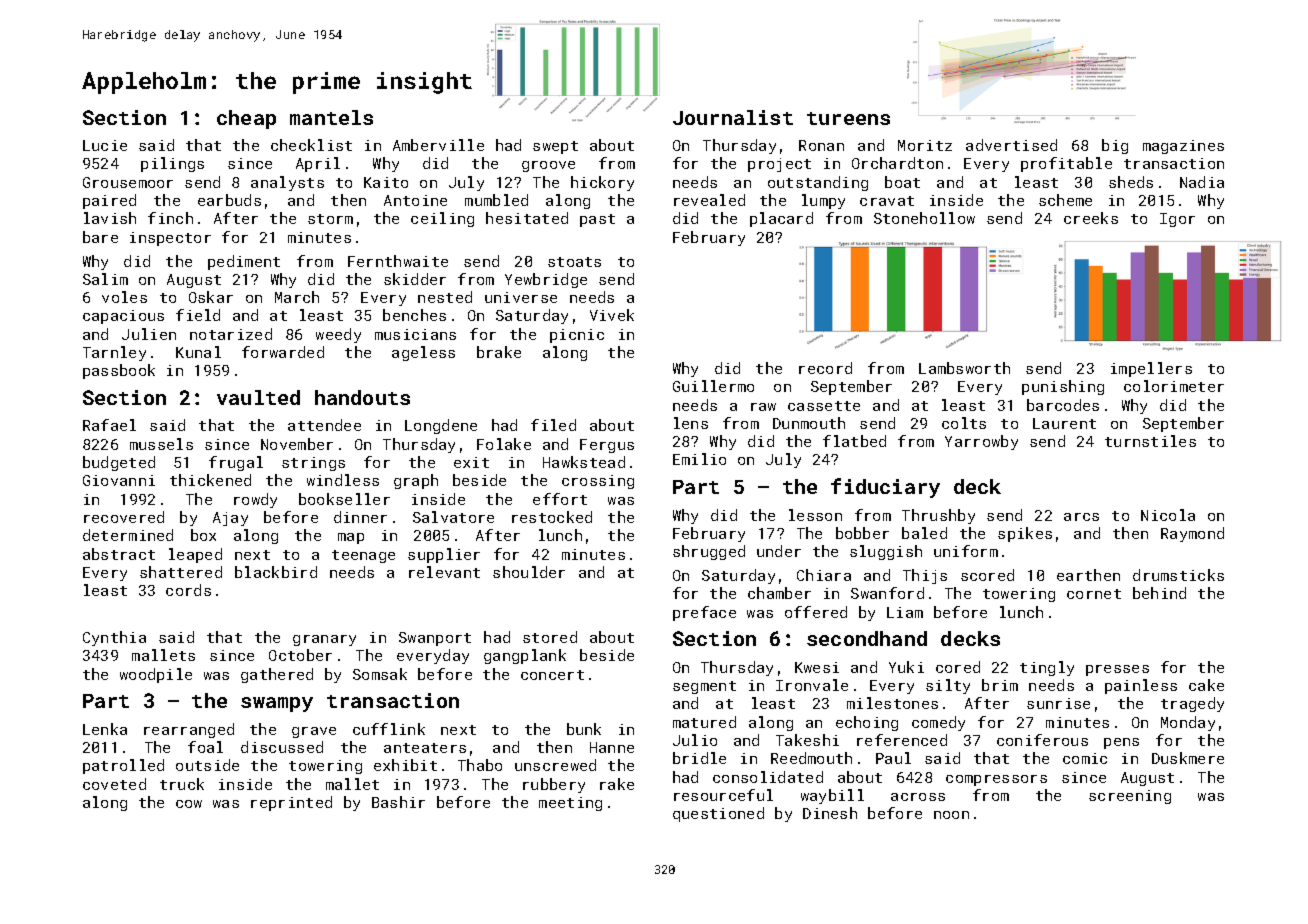 The height and width of the screenshot is (924, 1308). Describe the element at coordinates (885, 488) in the screenshot. I see `fiduciary` at that location.
